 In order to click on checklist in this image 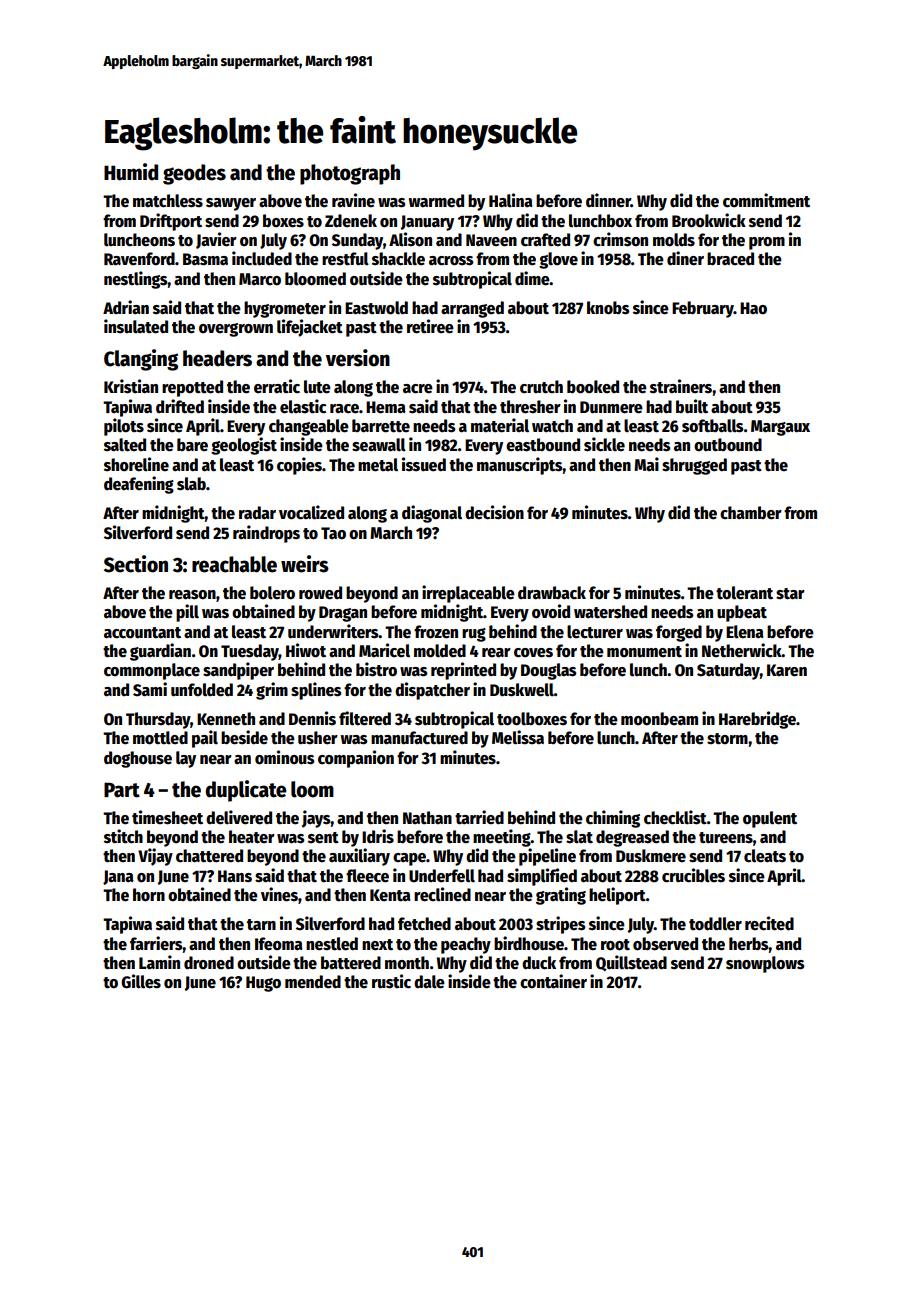, I will do `click(675, 817)`.
